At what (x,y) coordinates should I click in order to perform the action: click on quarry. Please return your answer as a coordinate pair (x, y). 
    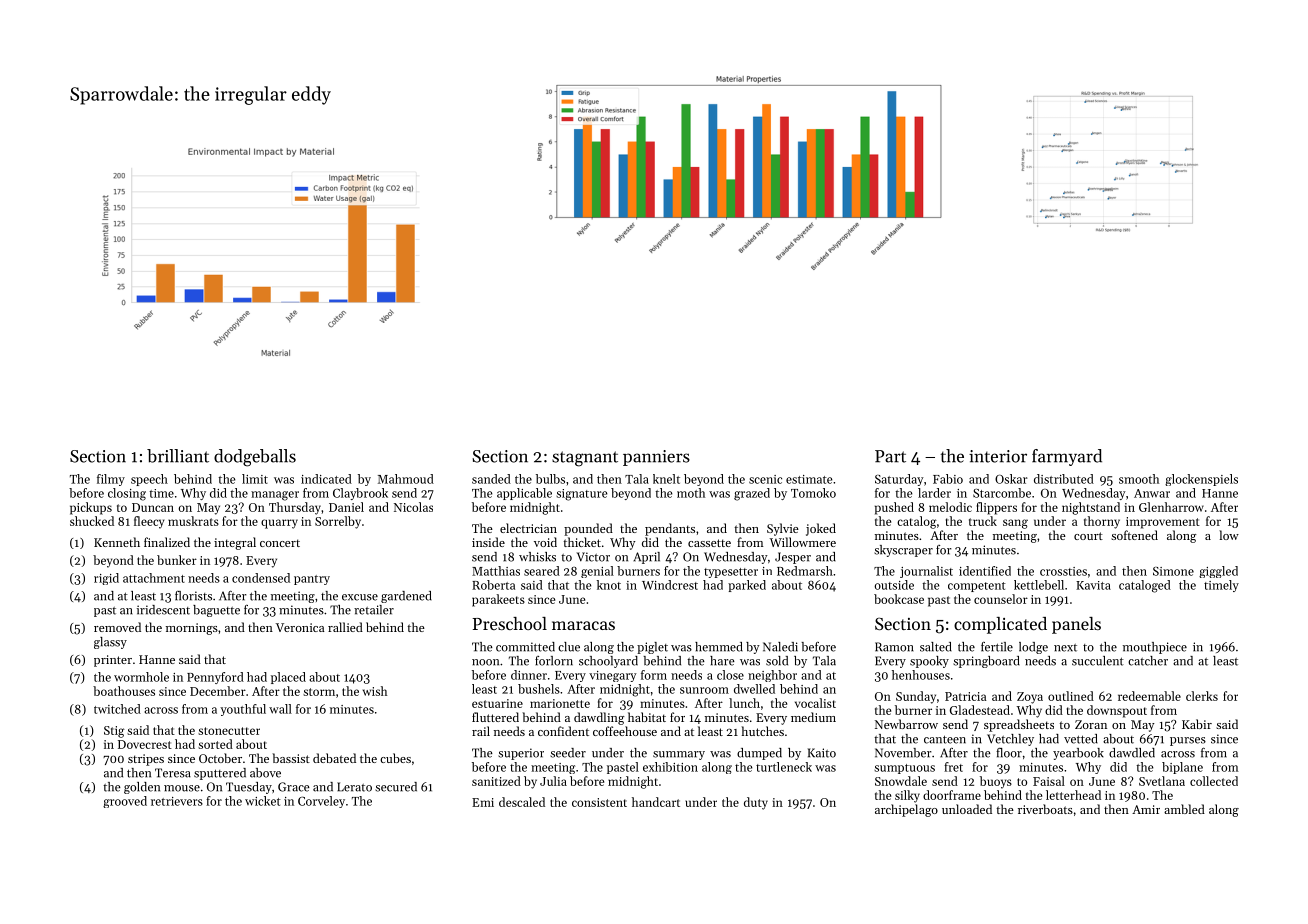
    Looking at the image, I should click on (279, 524).
